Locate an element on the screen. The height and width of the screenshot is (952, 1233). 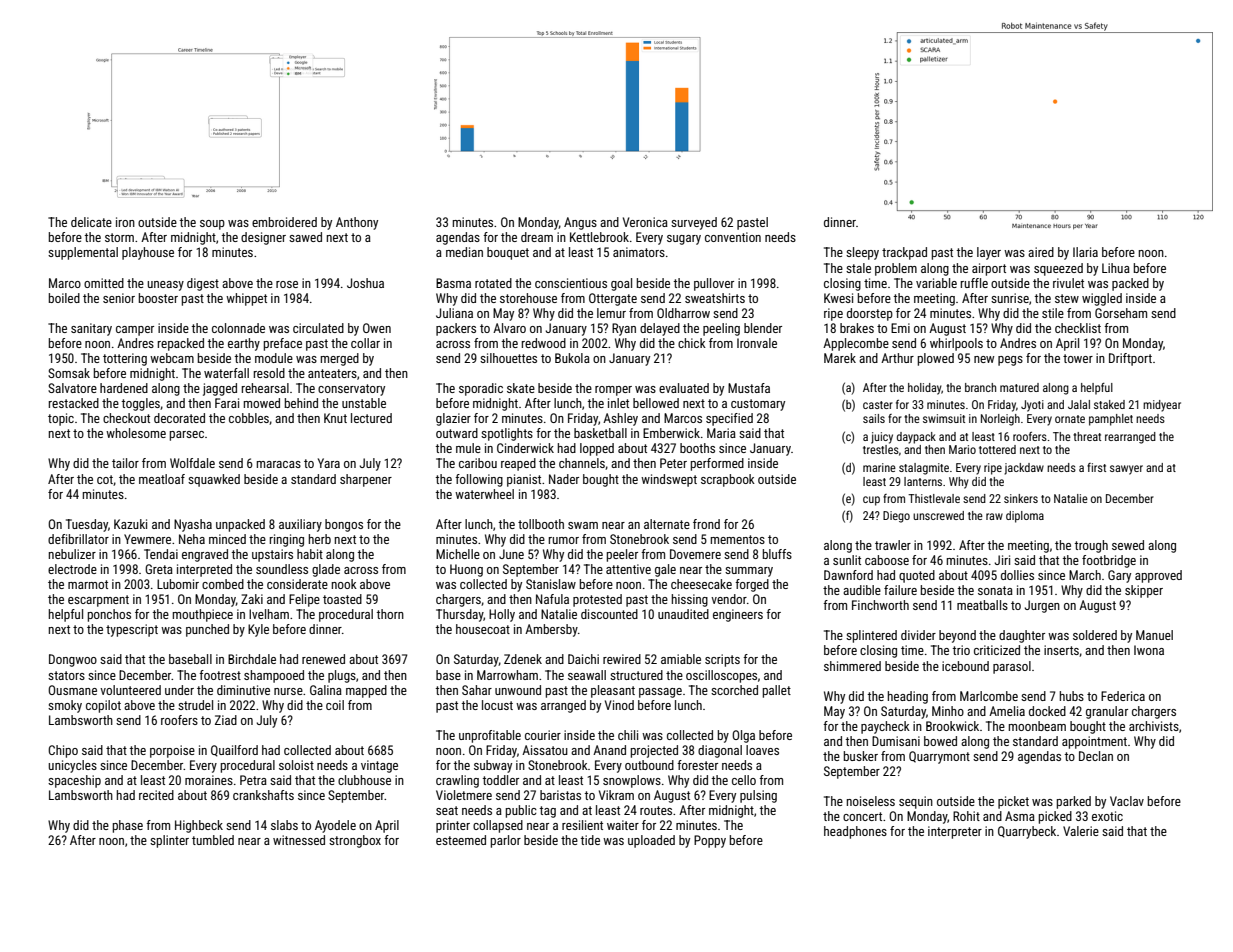
punched is located at coordinates (207, 630).
